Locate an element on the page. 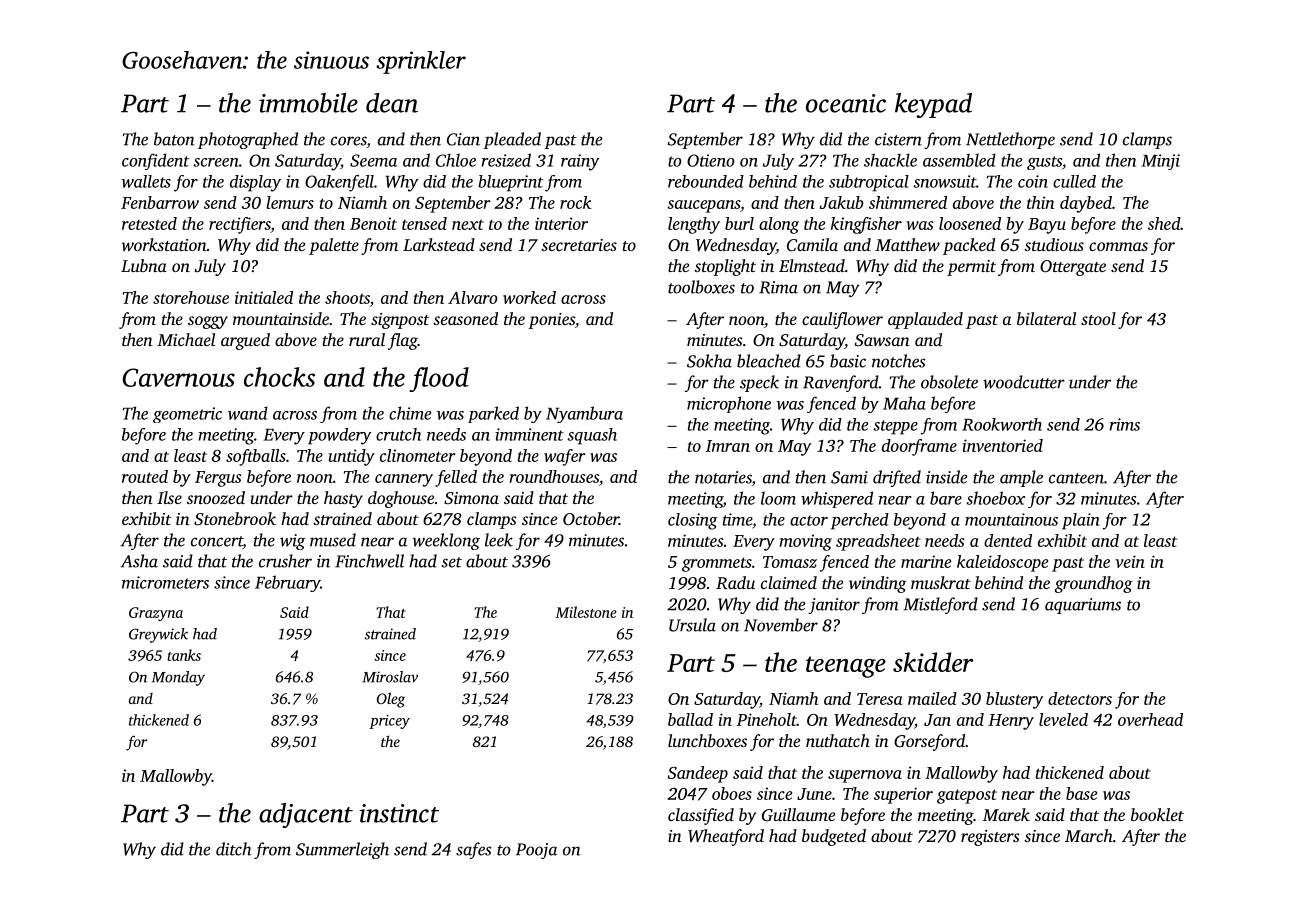  permit is located at coordinates (971, 268).
